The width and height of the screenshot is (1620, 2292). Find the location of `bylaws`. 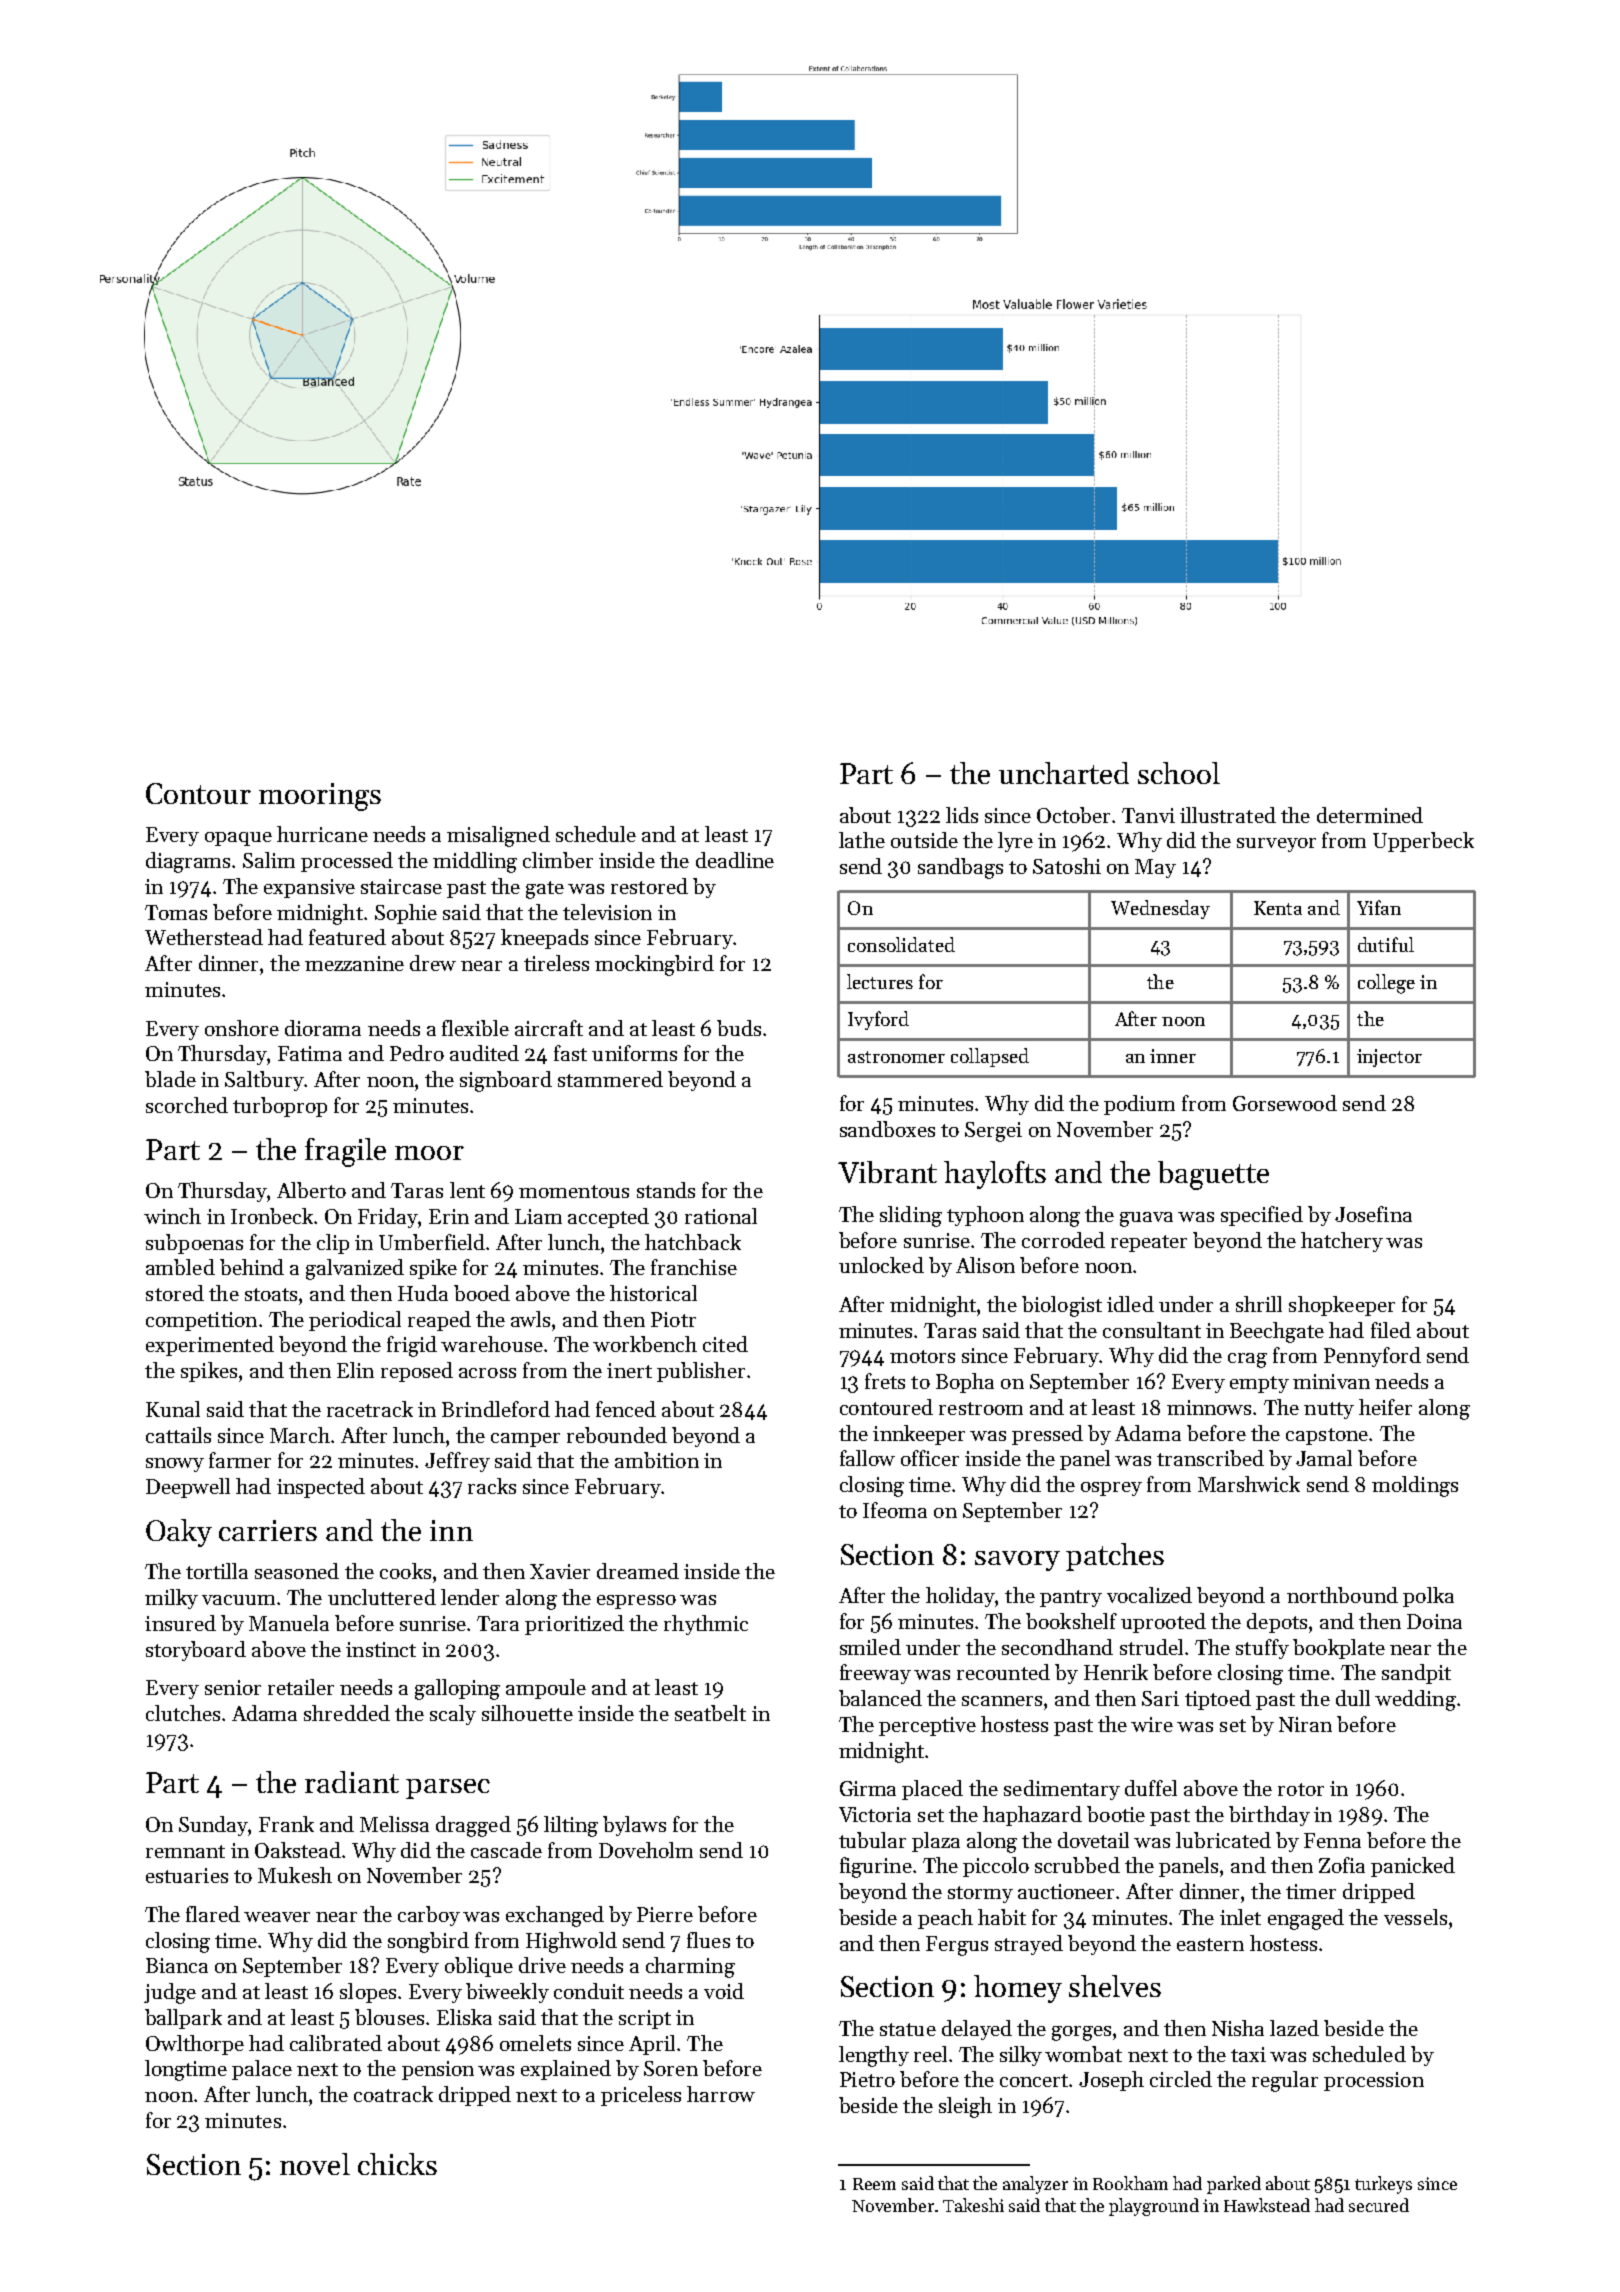

bylaws is located at coordinates (634, 1826).
